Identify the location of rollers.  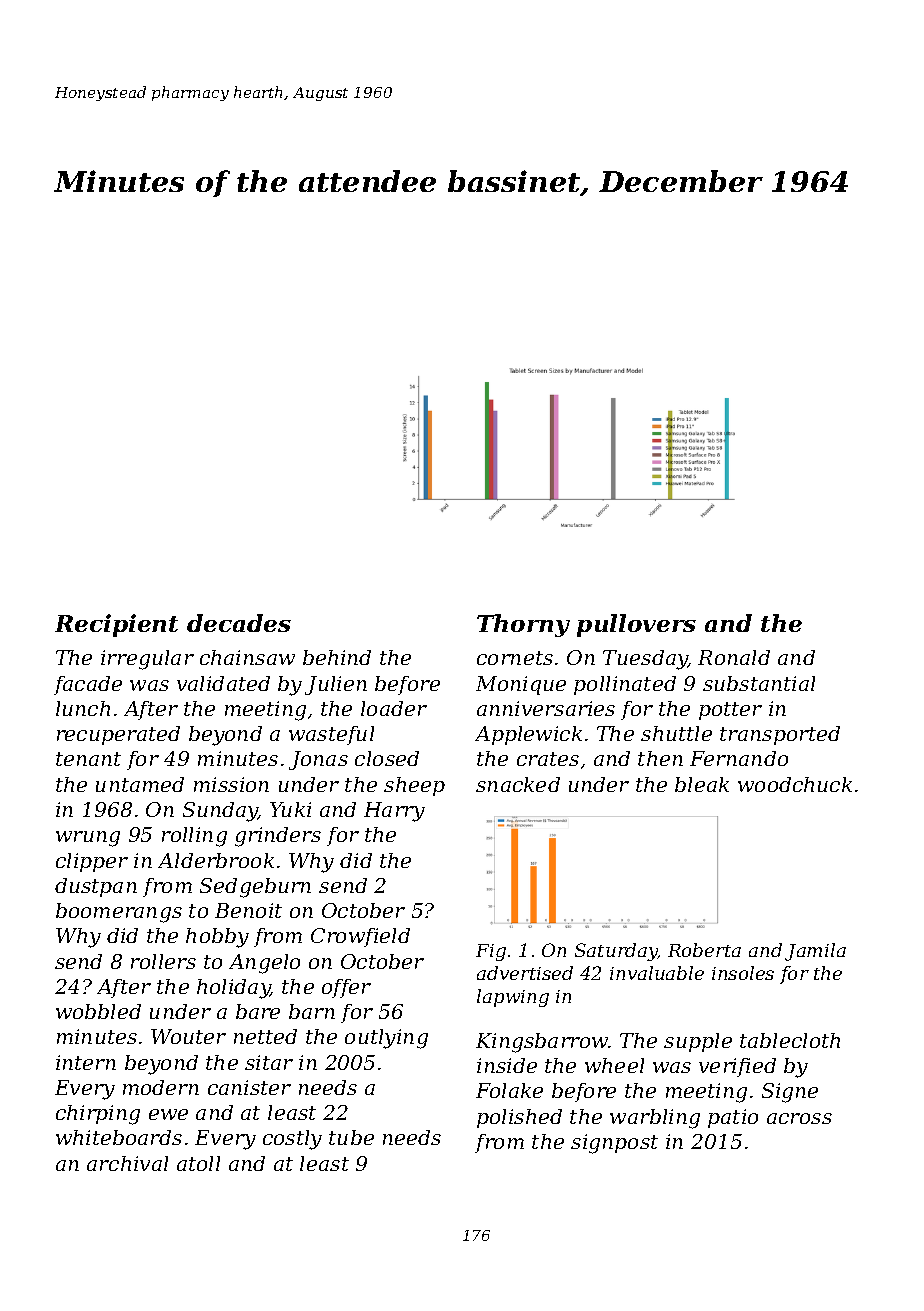
(163, 961).
